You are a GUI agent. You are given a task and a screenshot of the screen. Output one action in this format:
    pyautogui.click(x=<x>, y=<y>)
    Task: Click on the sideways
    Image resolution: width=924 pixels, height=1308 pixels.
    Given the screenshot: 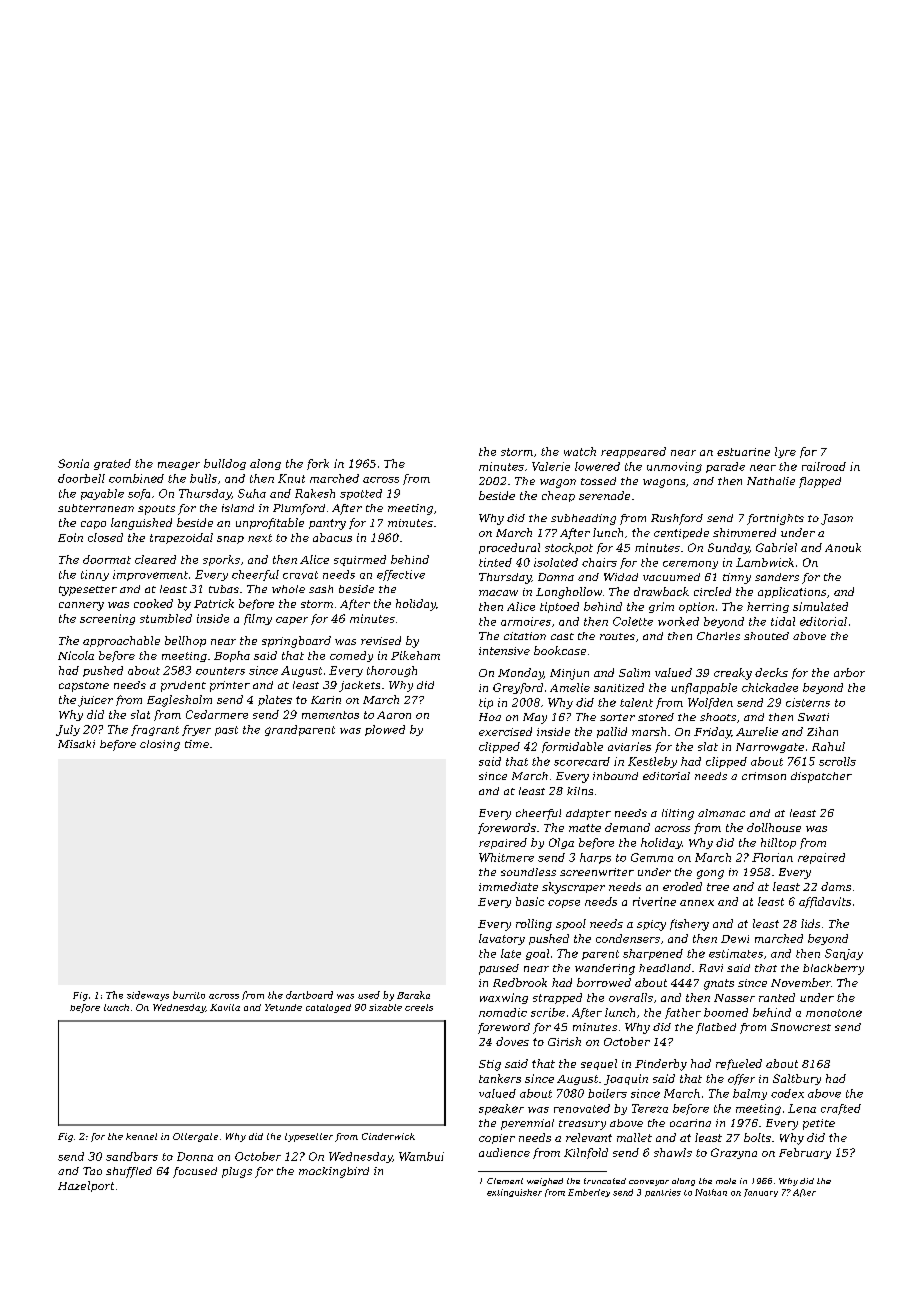 What is the action you would take?
    pyautogui.click(x=148, y=996)
